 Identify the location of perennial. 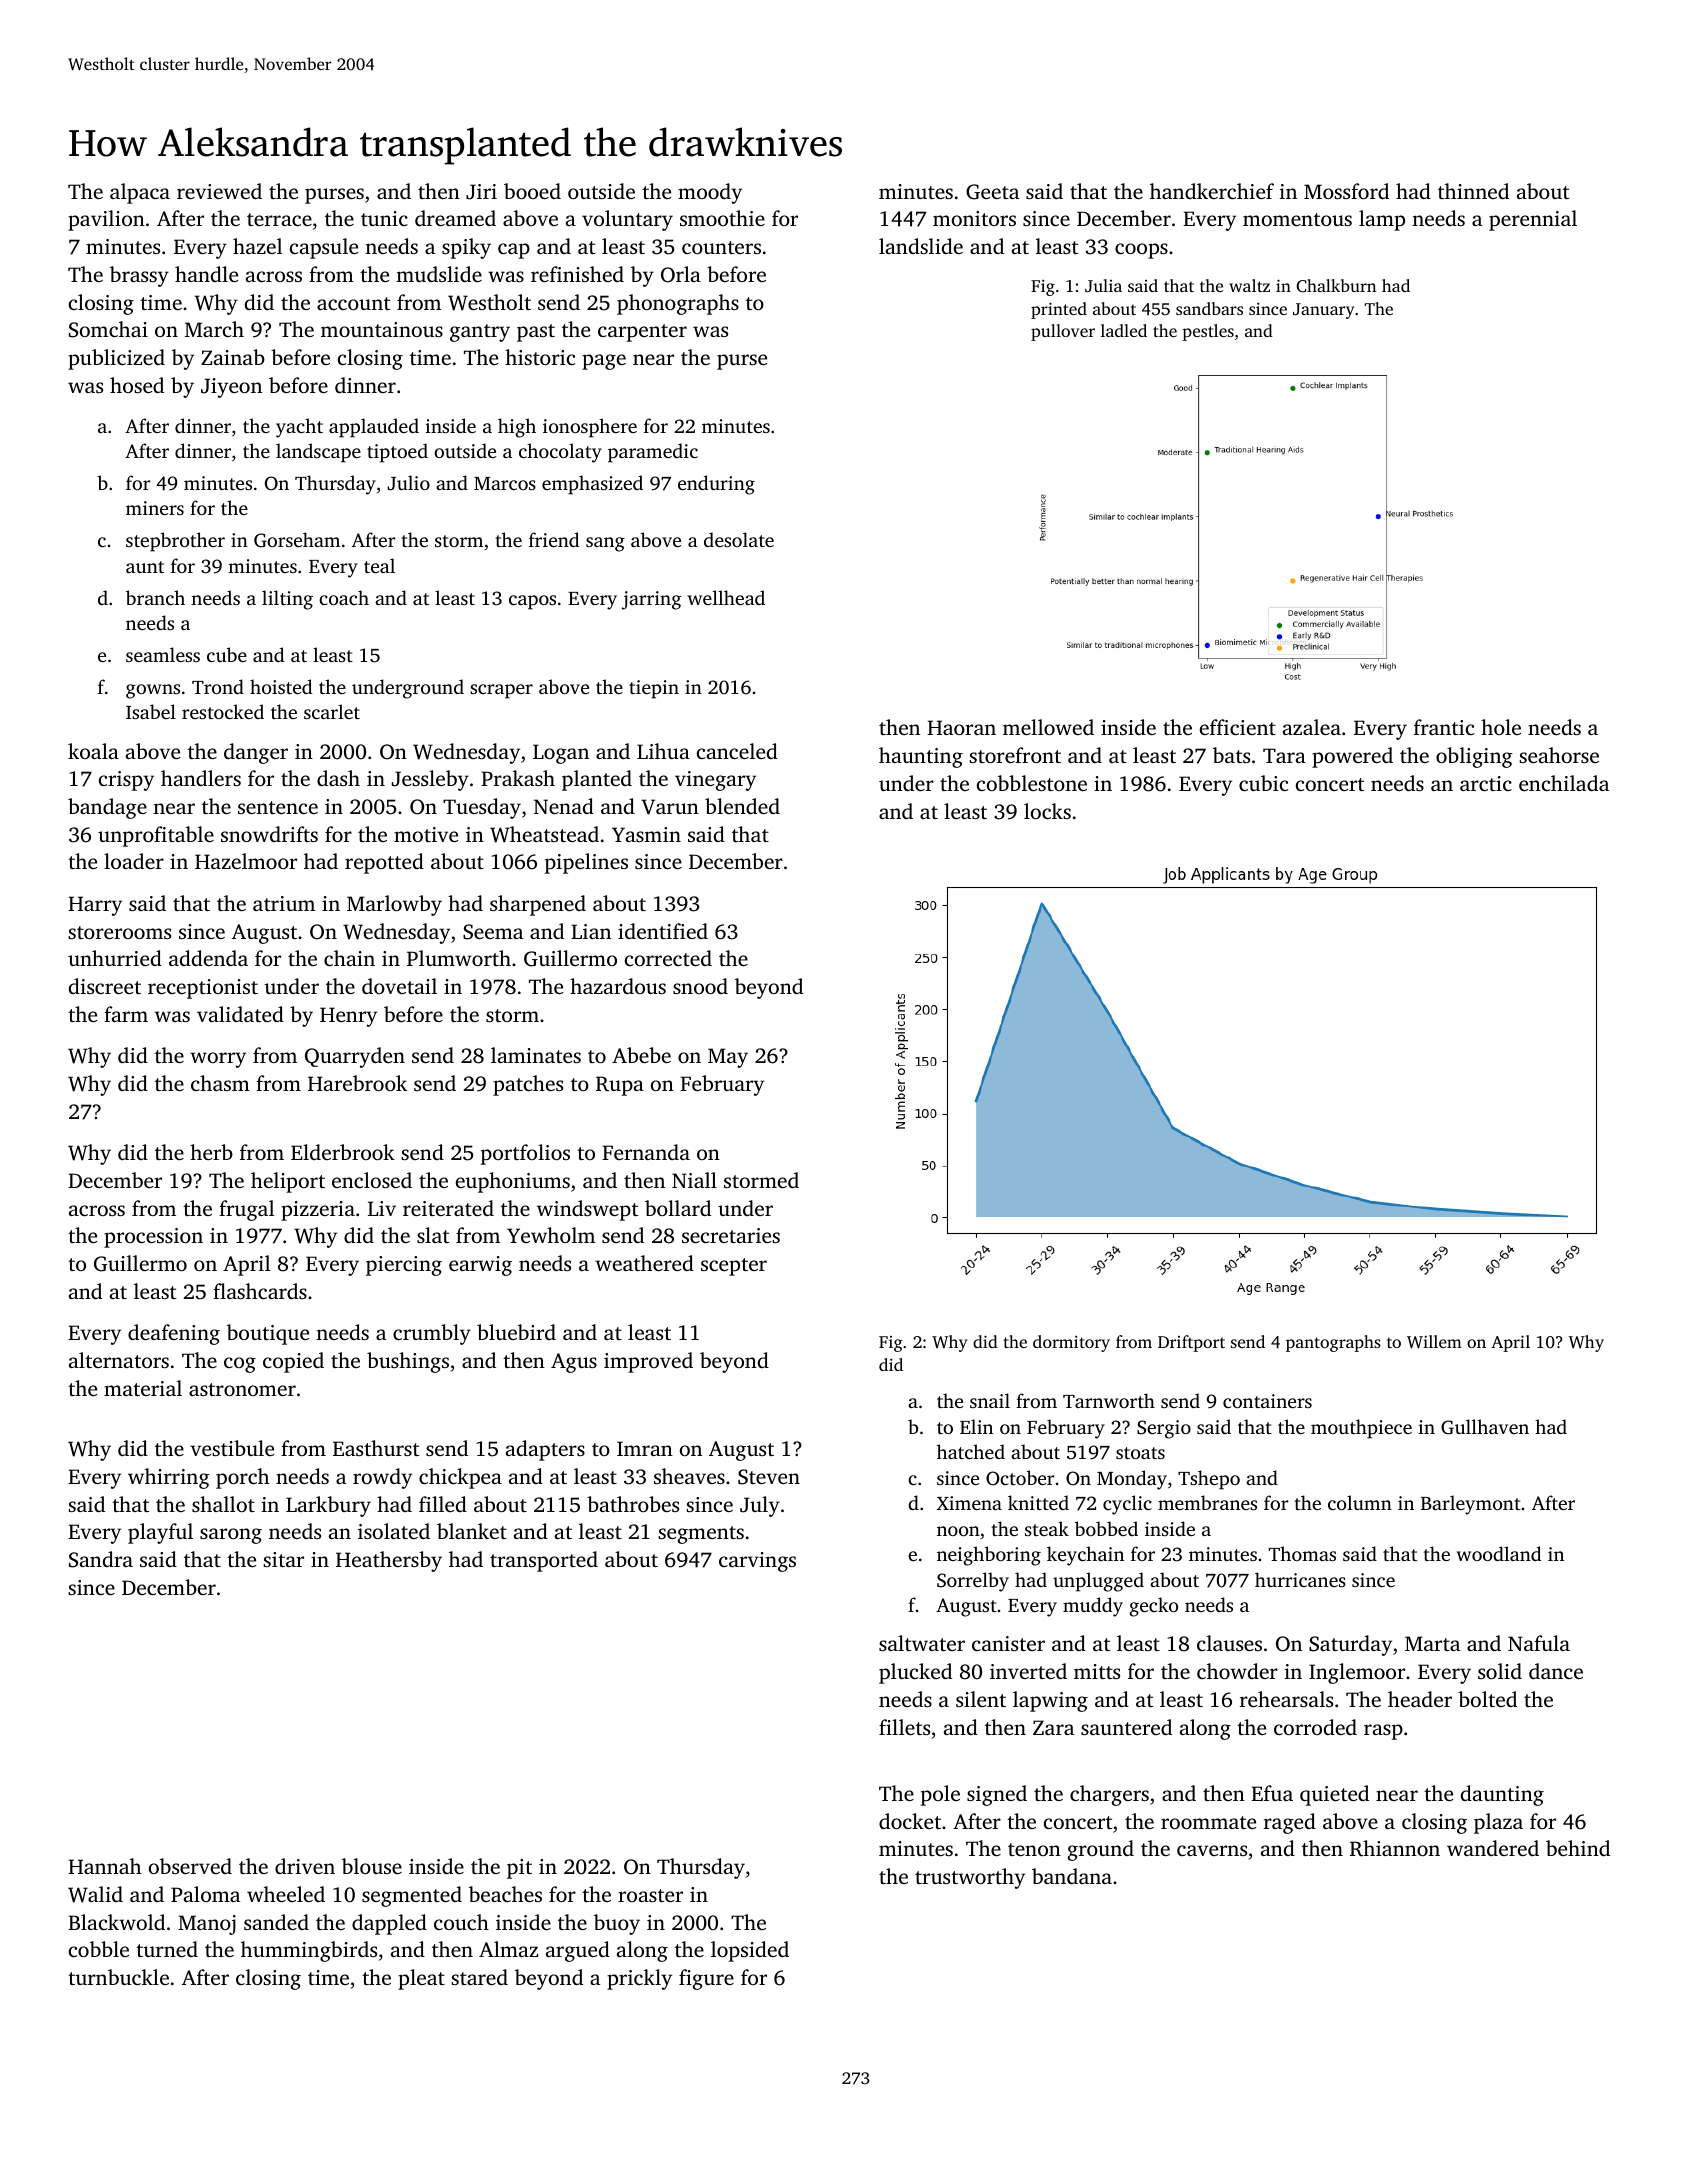
(1533, 220).
